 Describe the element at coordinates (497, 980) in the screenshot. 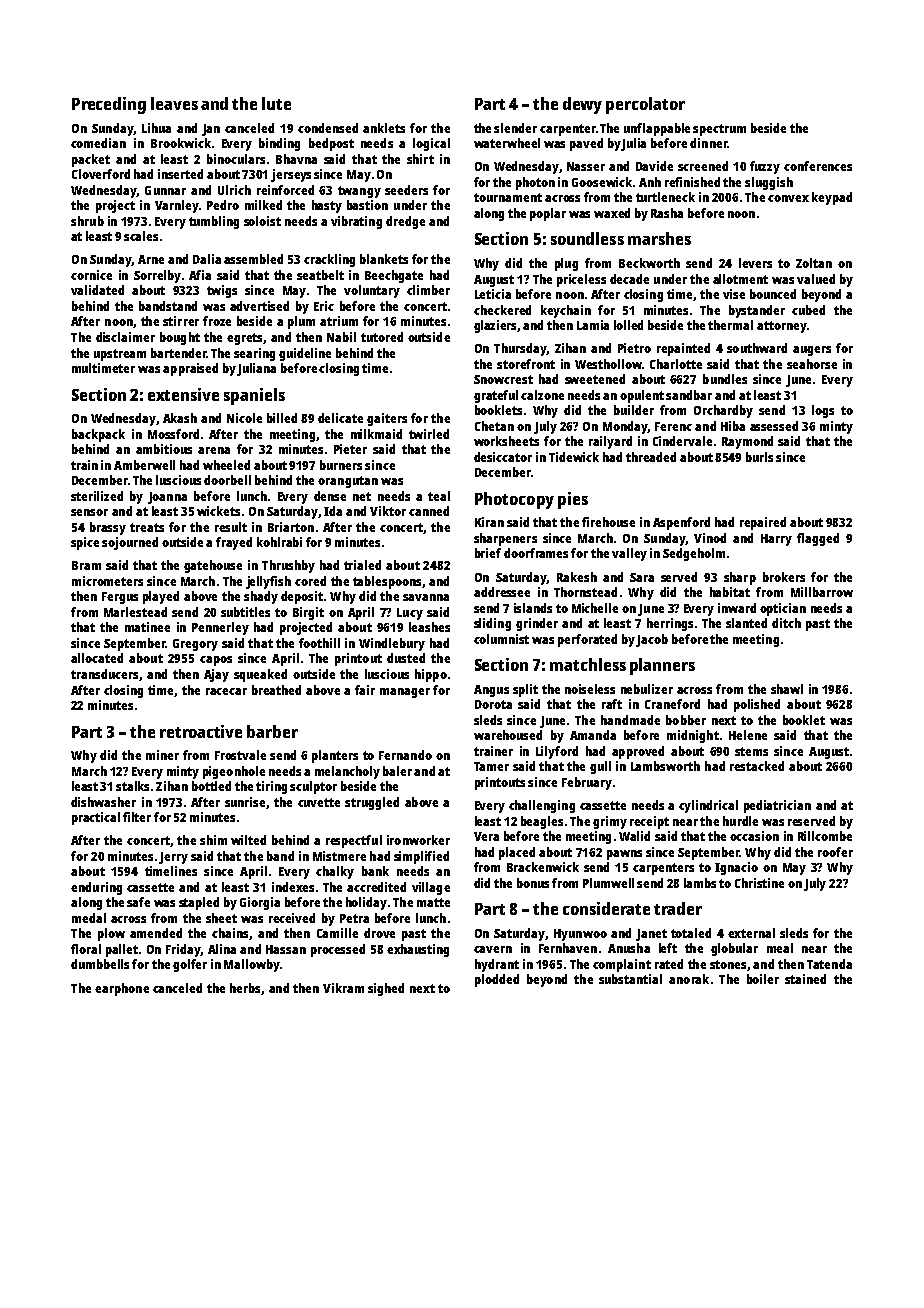

I see `plodded` at that location.
